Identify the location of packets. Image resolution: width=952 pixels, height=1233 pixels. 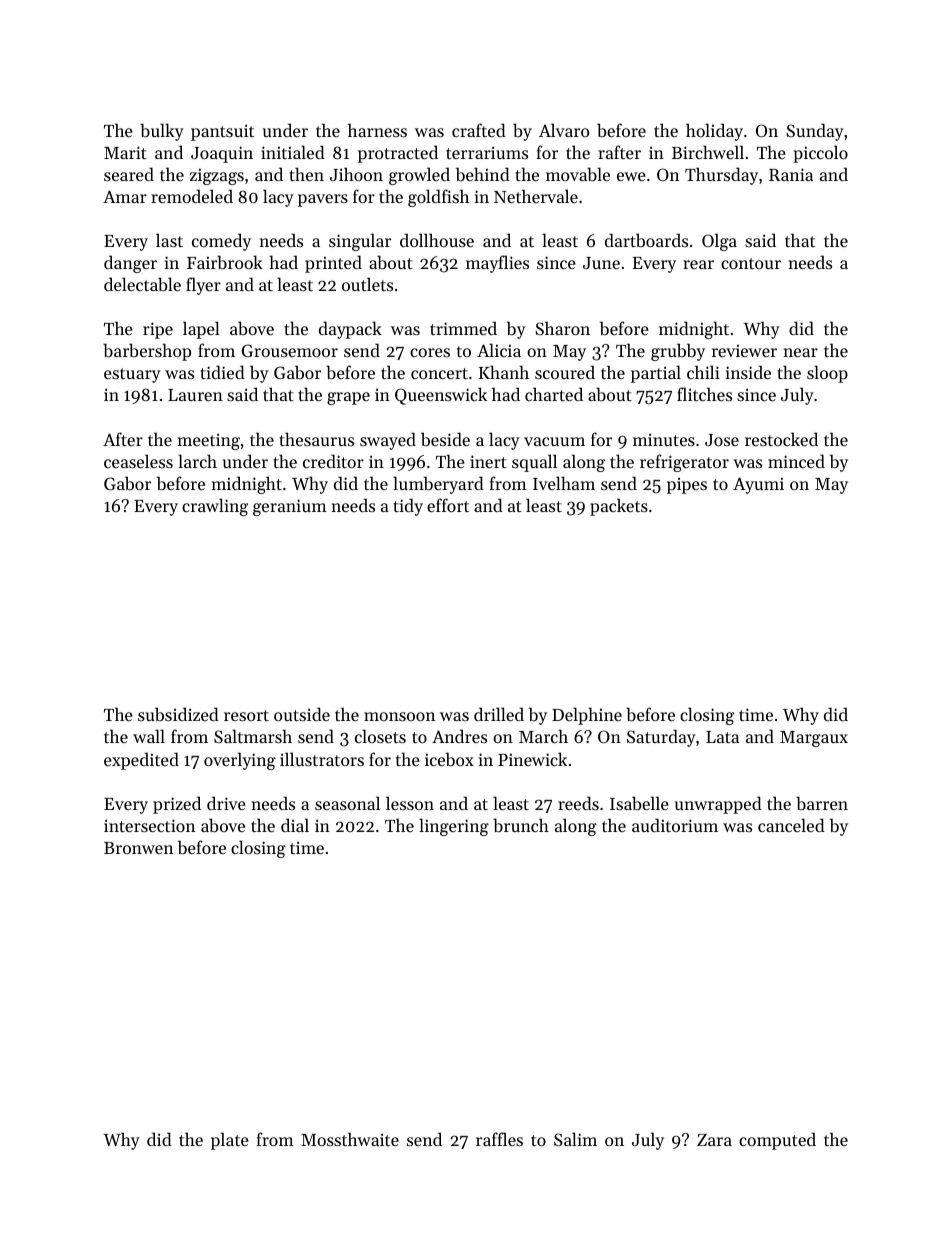
(619, 507).
